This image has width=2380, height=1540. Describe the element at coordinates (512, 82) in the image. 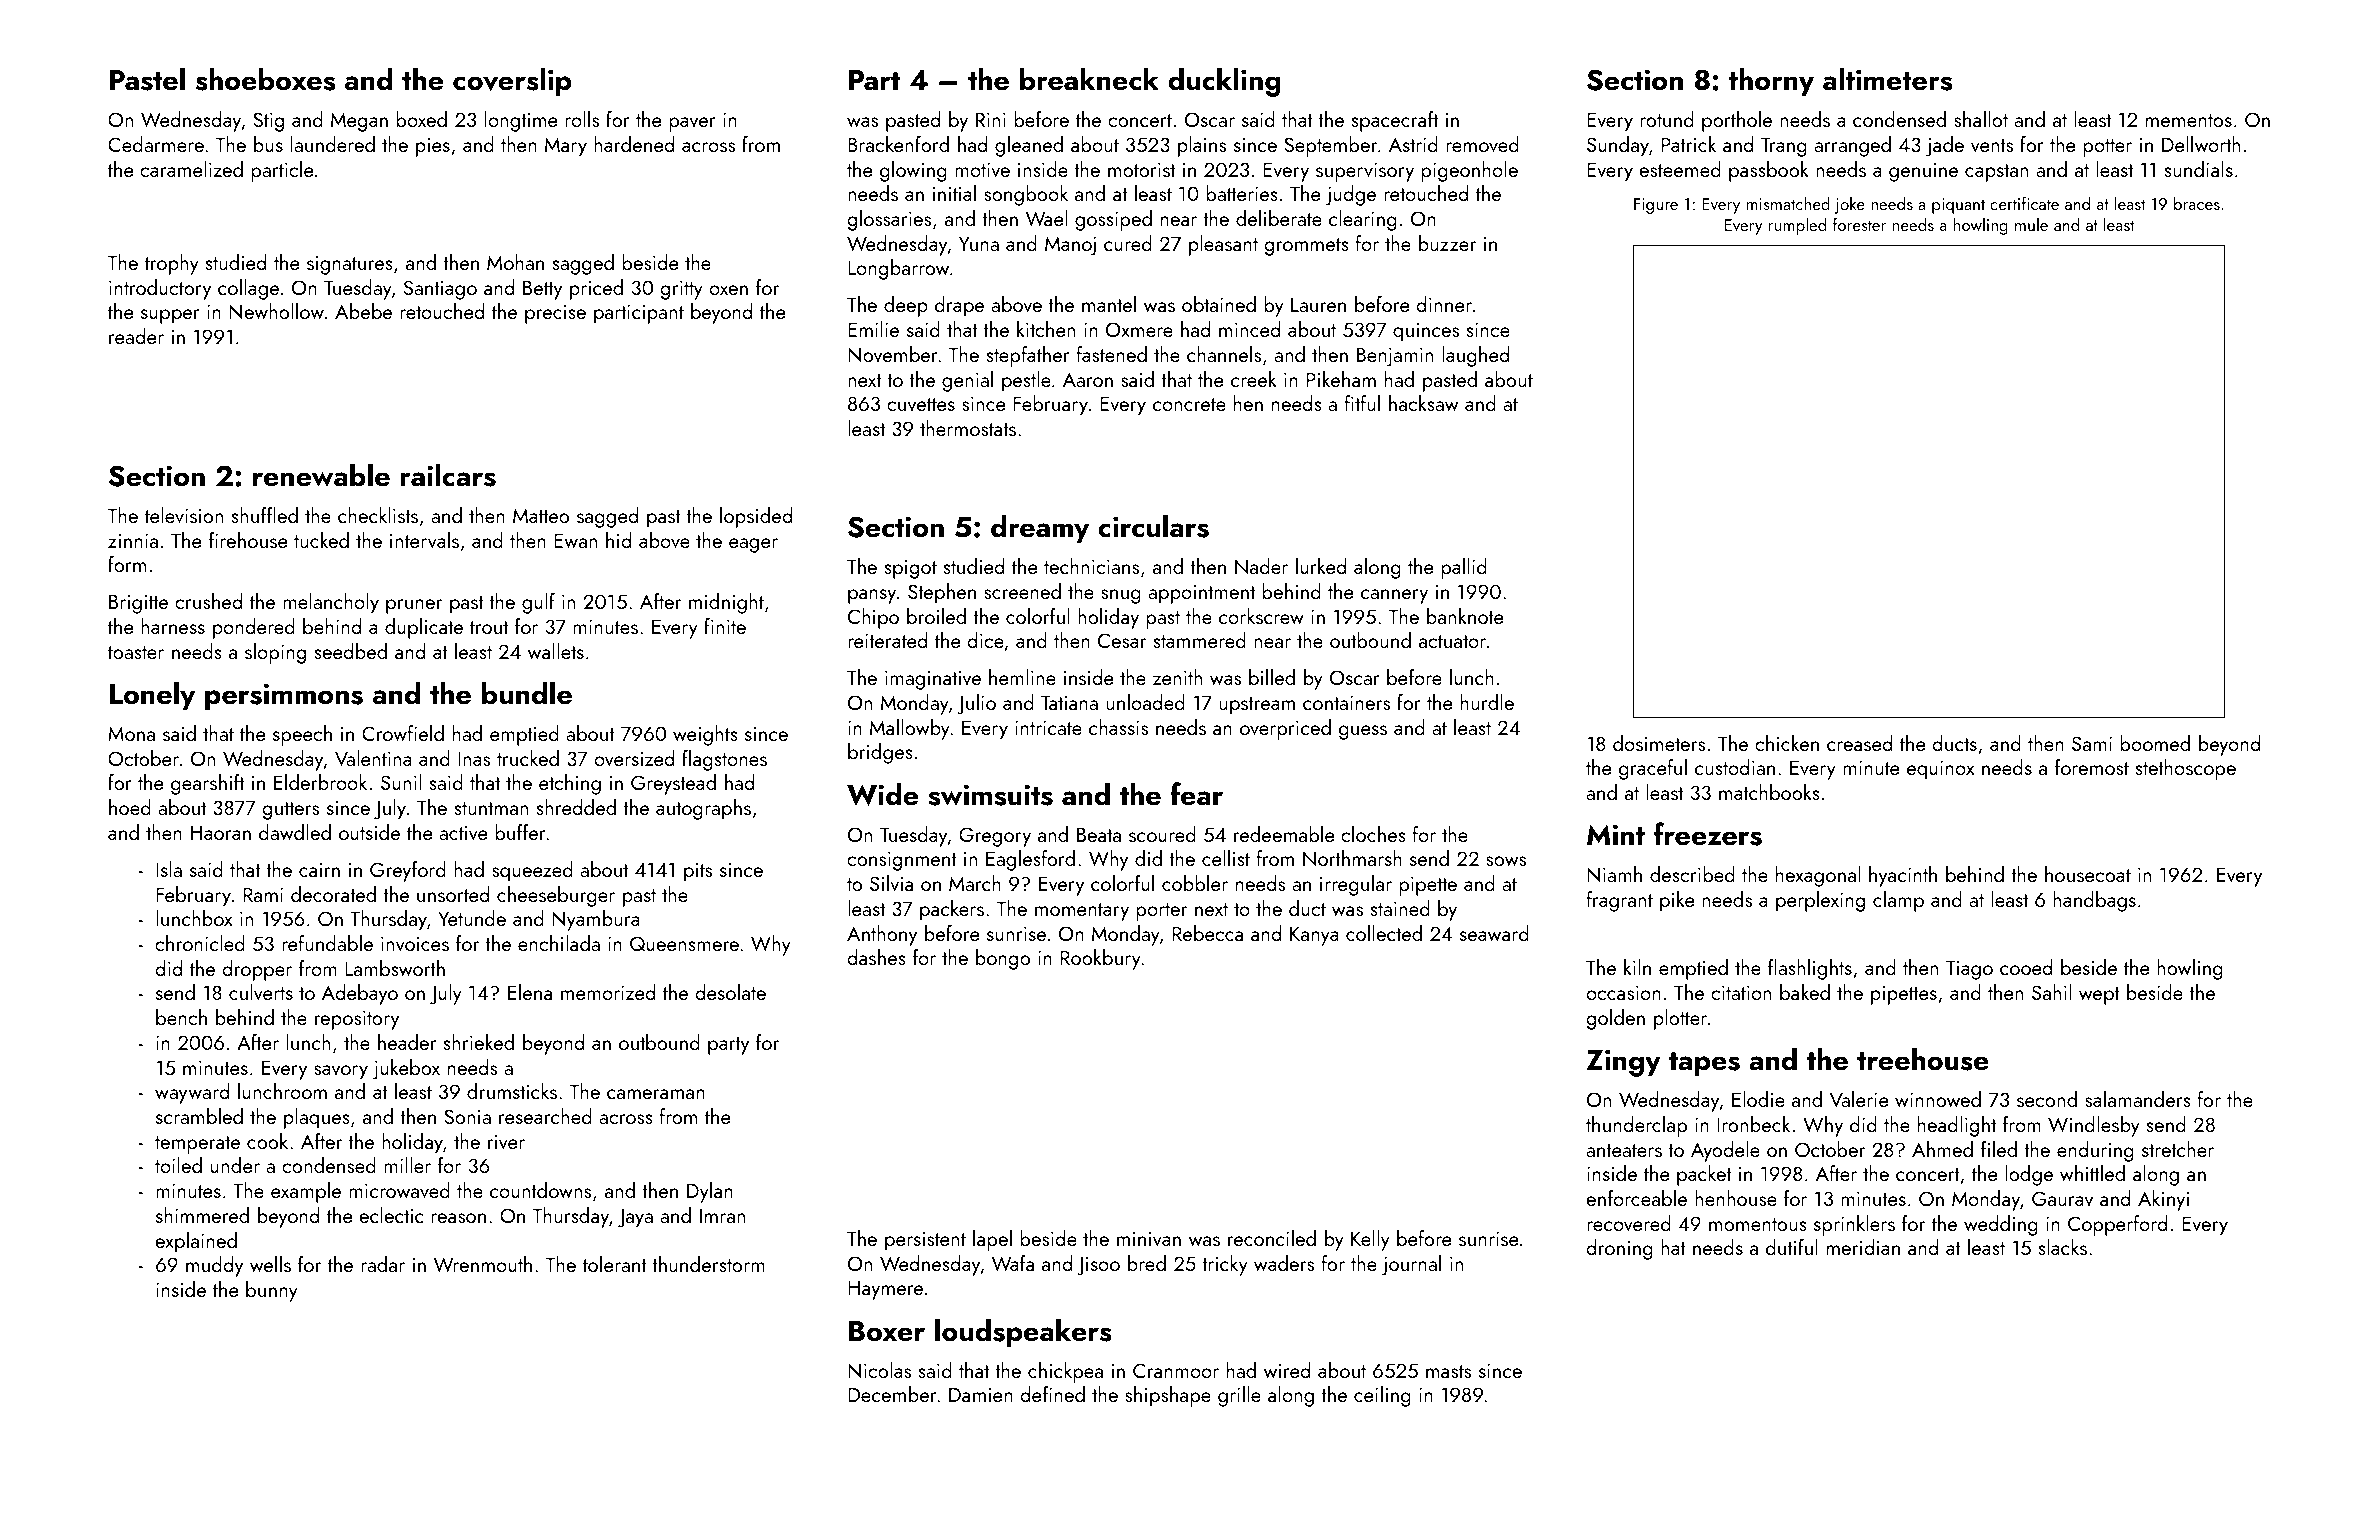

I see `coverslip` at that location.
